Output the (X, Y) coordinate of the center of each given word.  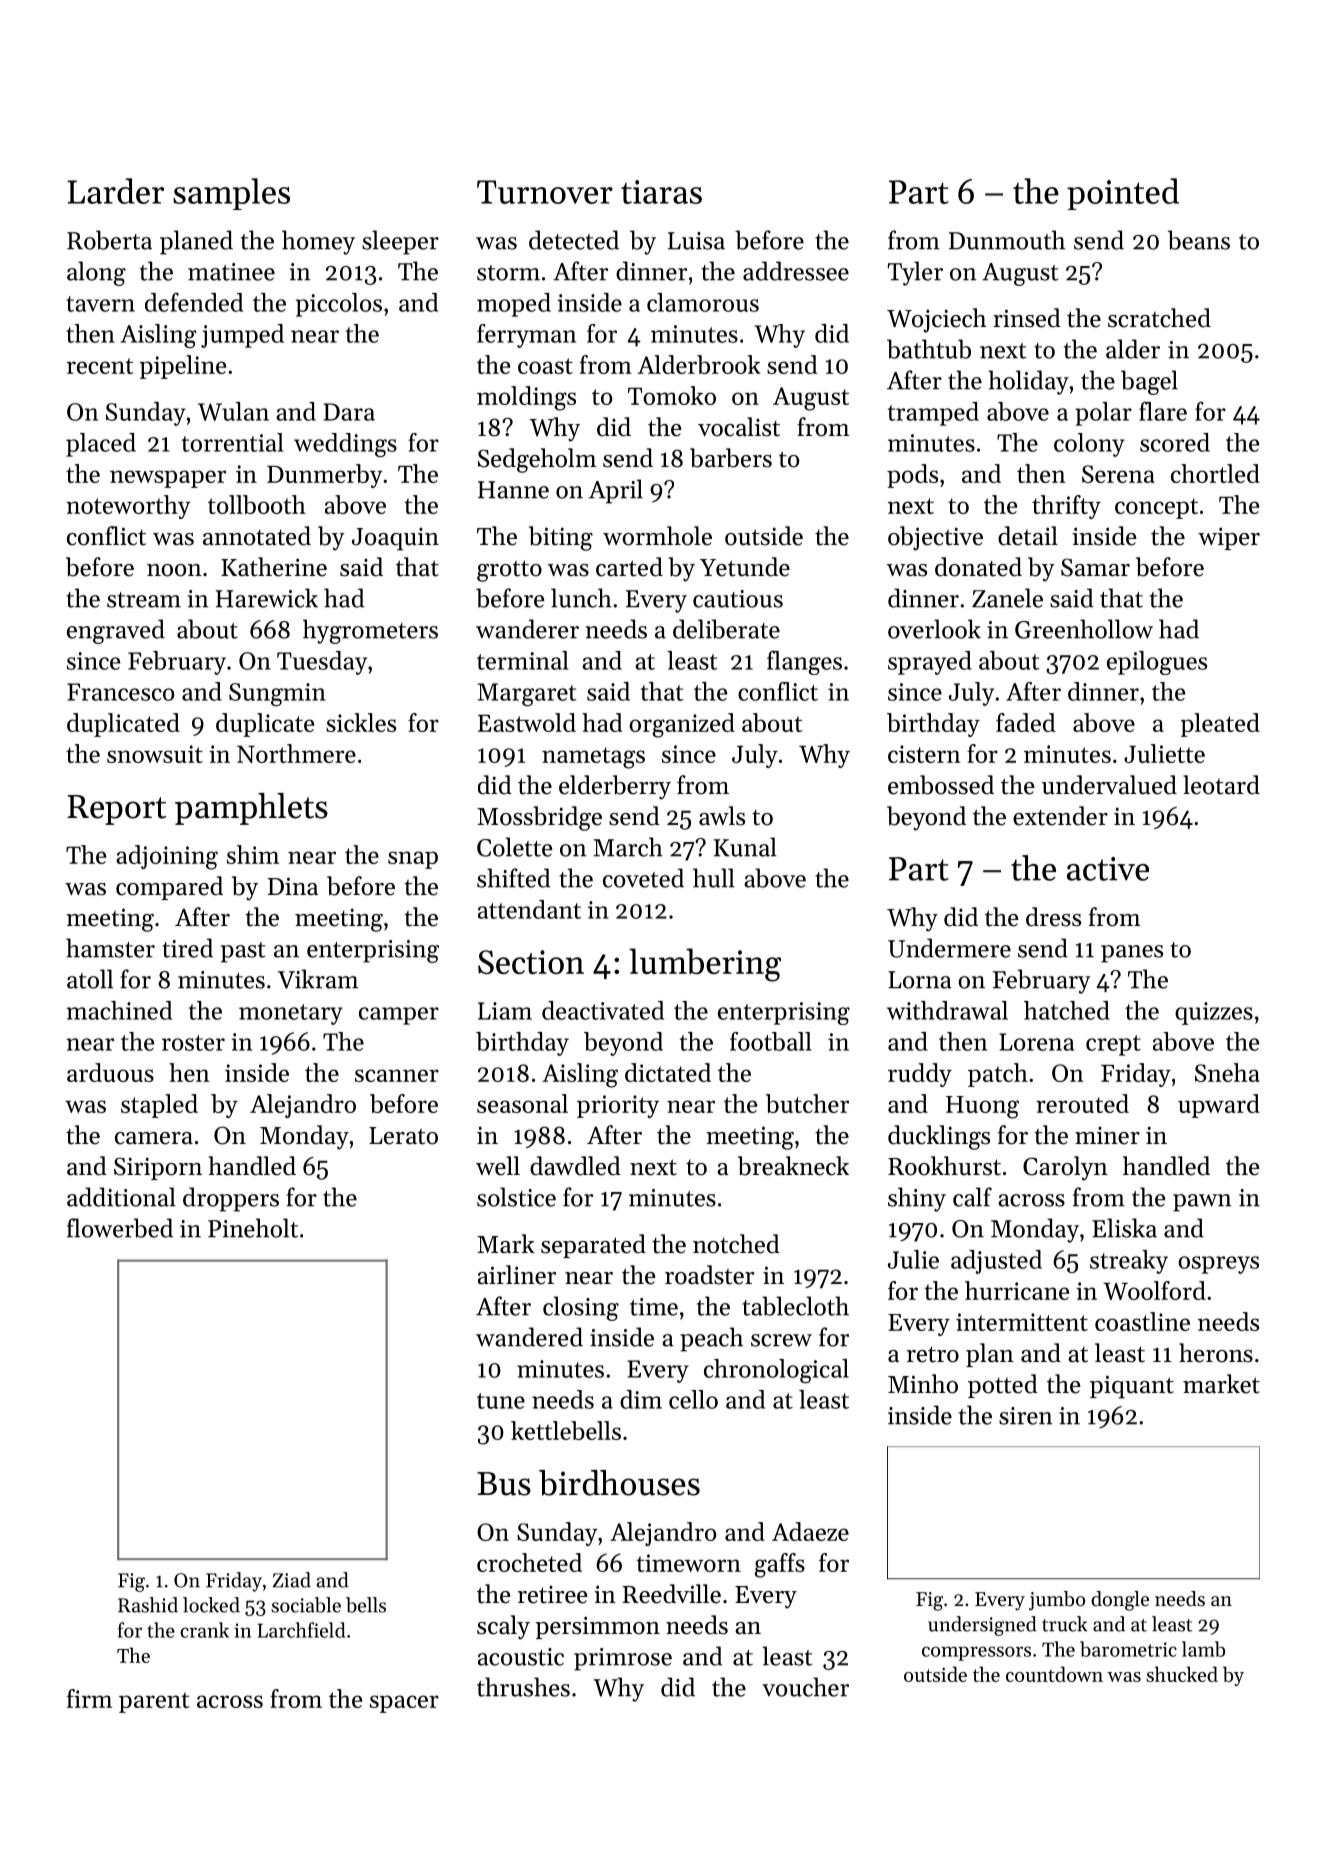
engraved (116, 631)
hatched (1067, 1010)
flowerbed (120, 1228)
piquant (1132, 1387)
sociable (306, 1605)
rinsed (1027, 318)
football (770, 1041)
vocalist (739, 427)
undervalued (1109, 785)
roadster (709, 1275)
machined (119, 1010)
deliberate (726, 629)
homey (318, 242)
